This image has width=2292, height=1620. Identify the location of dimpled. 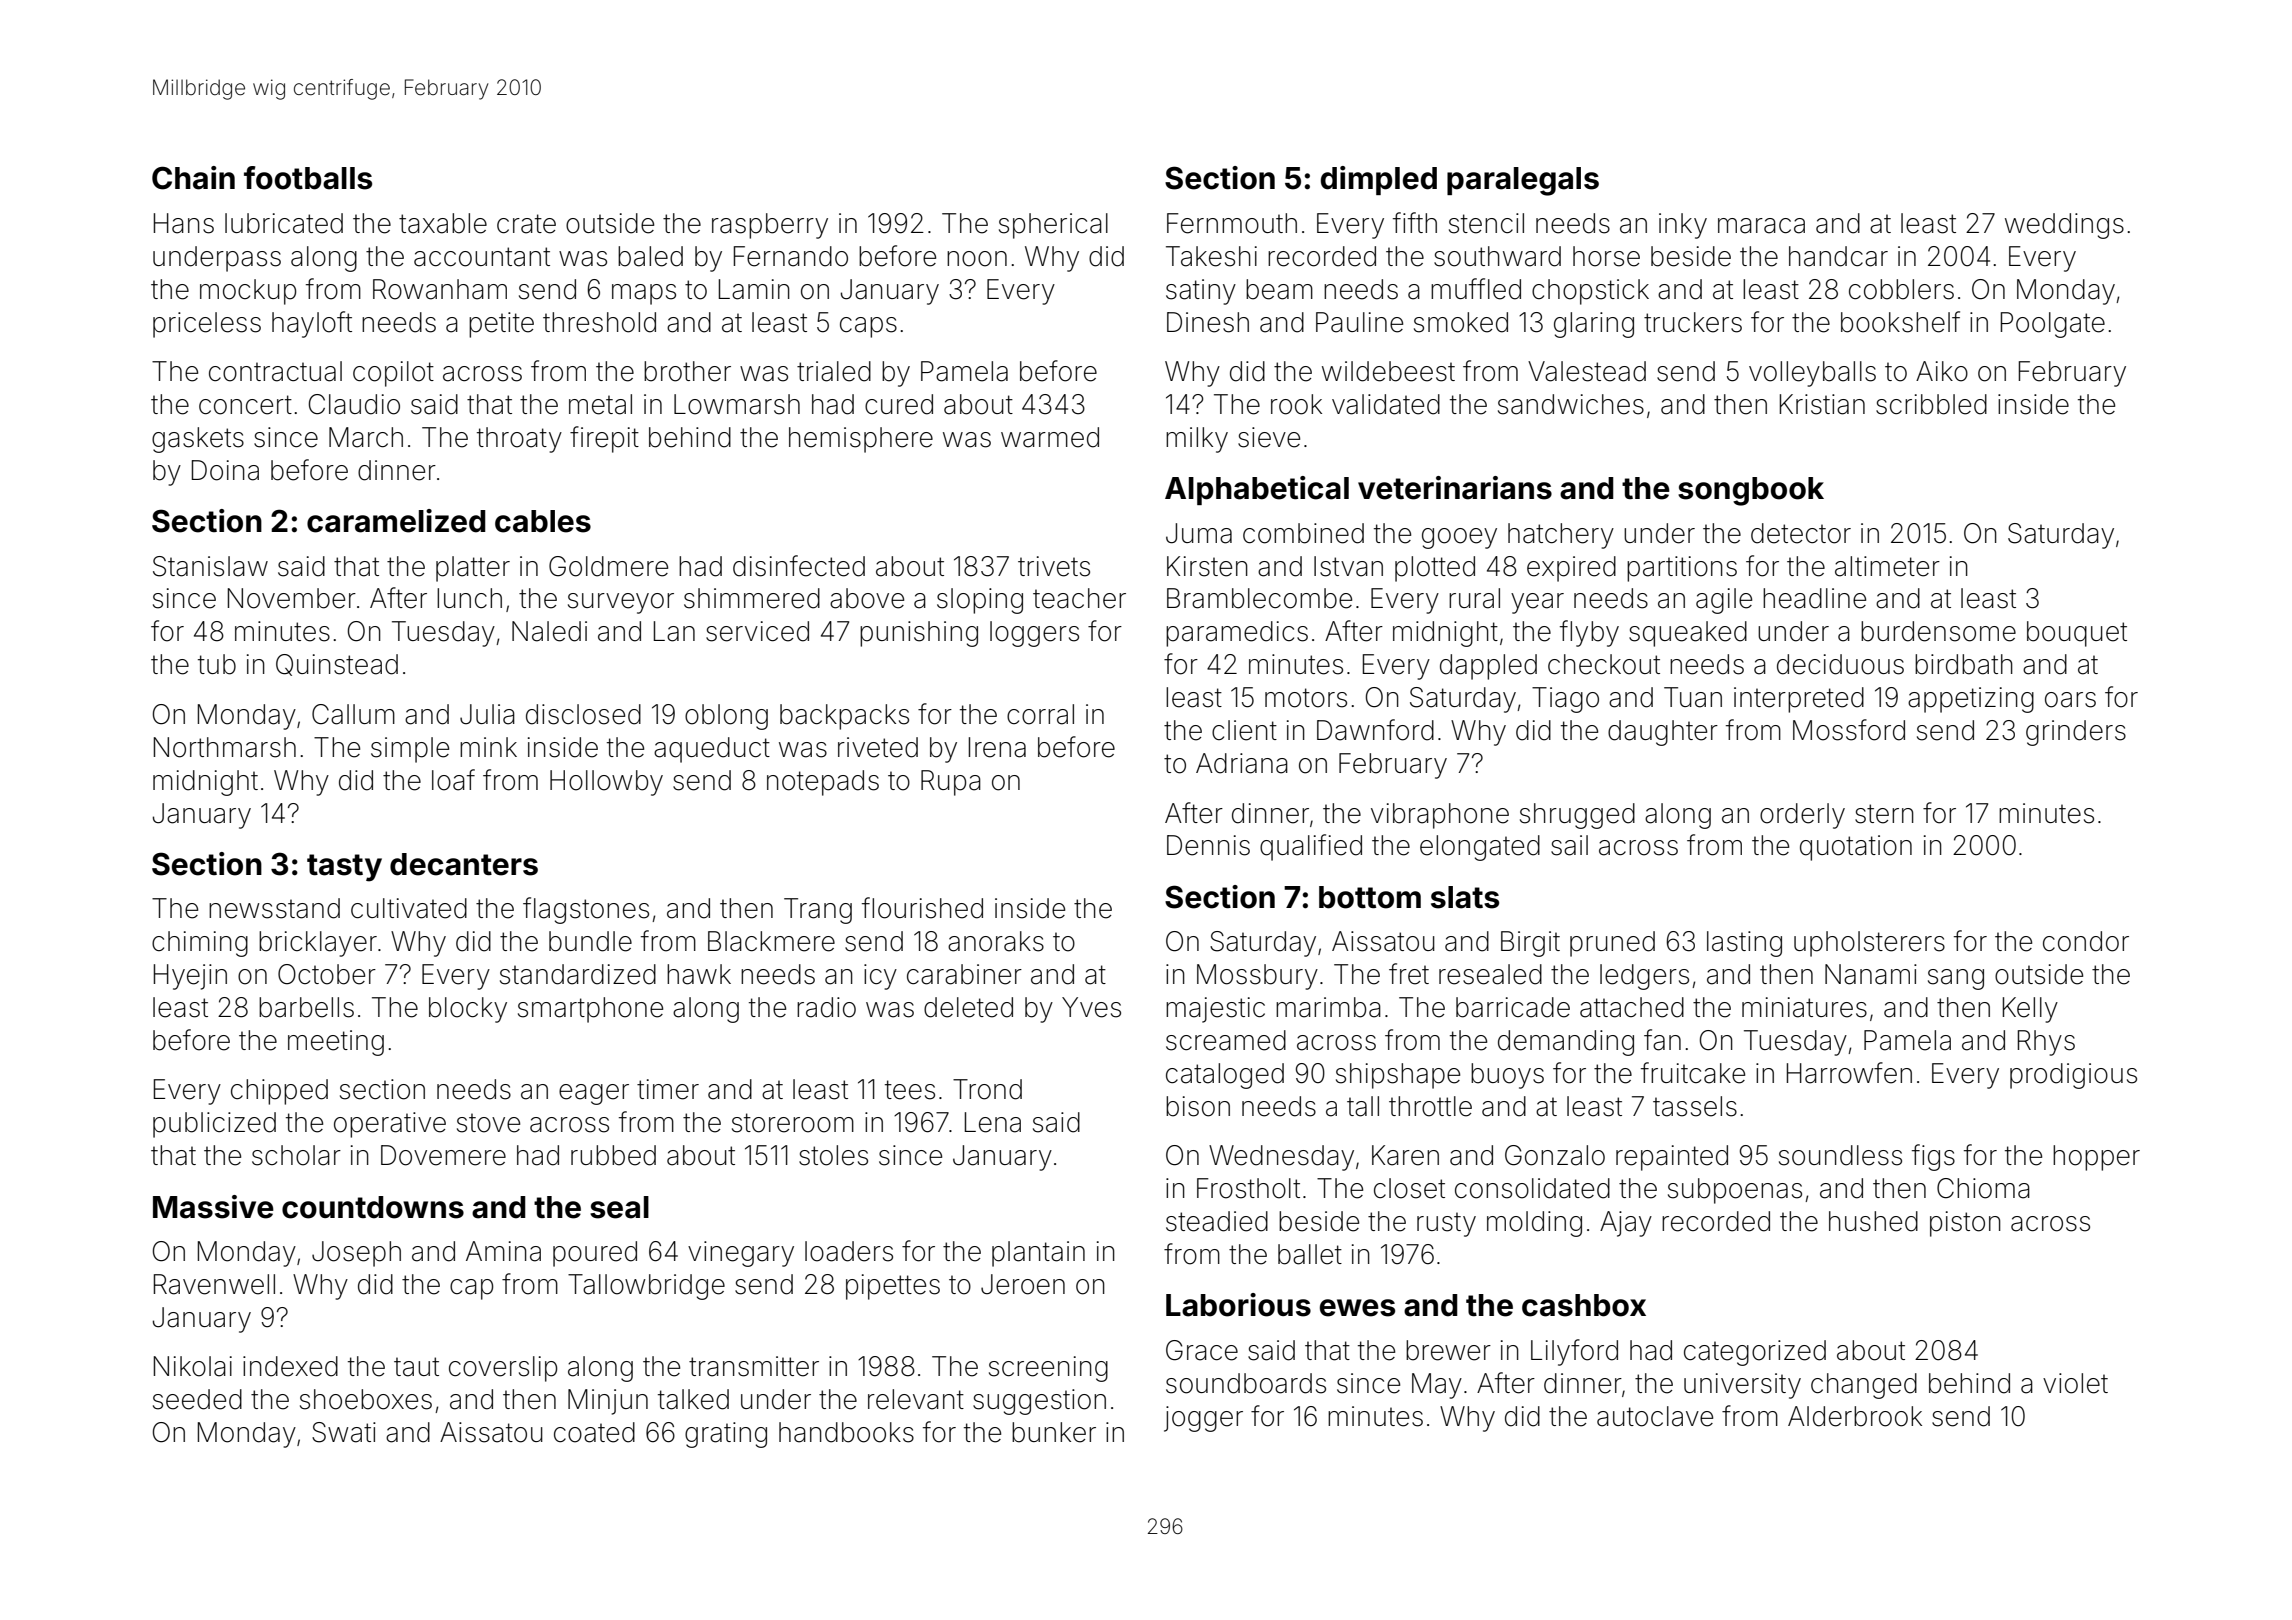
(1379, 180).
